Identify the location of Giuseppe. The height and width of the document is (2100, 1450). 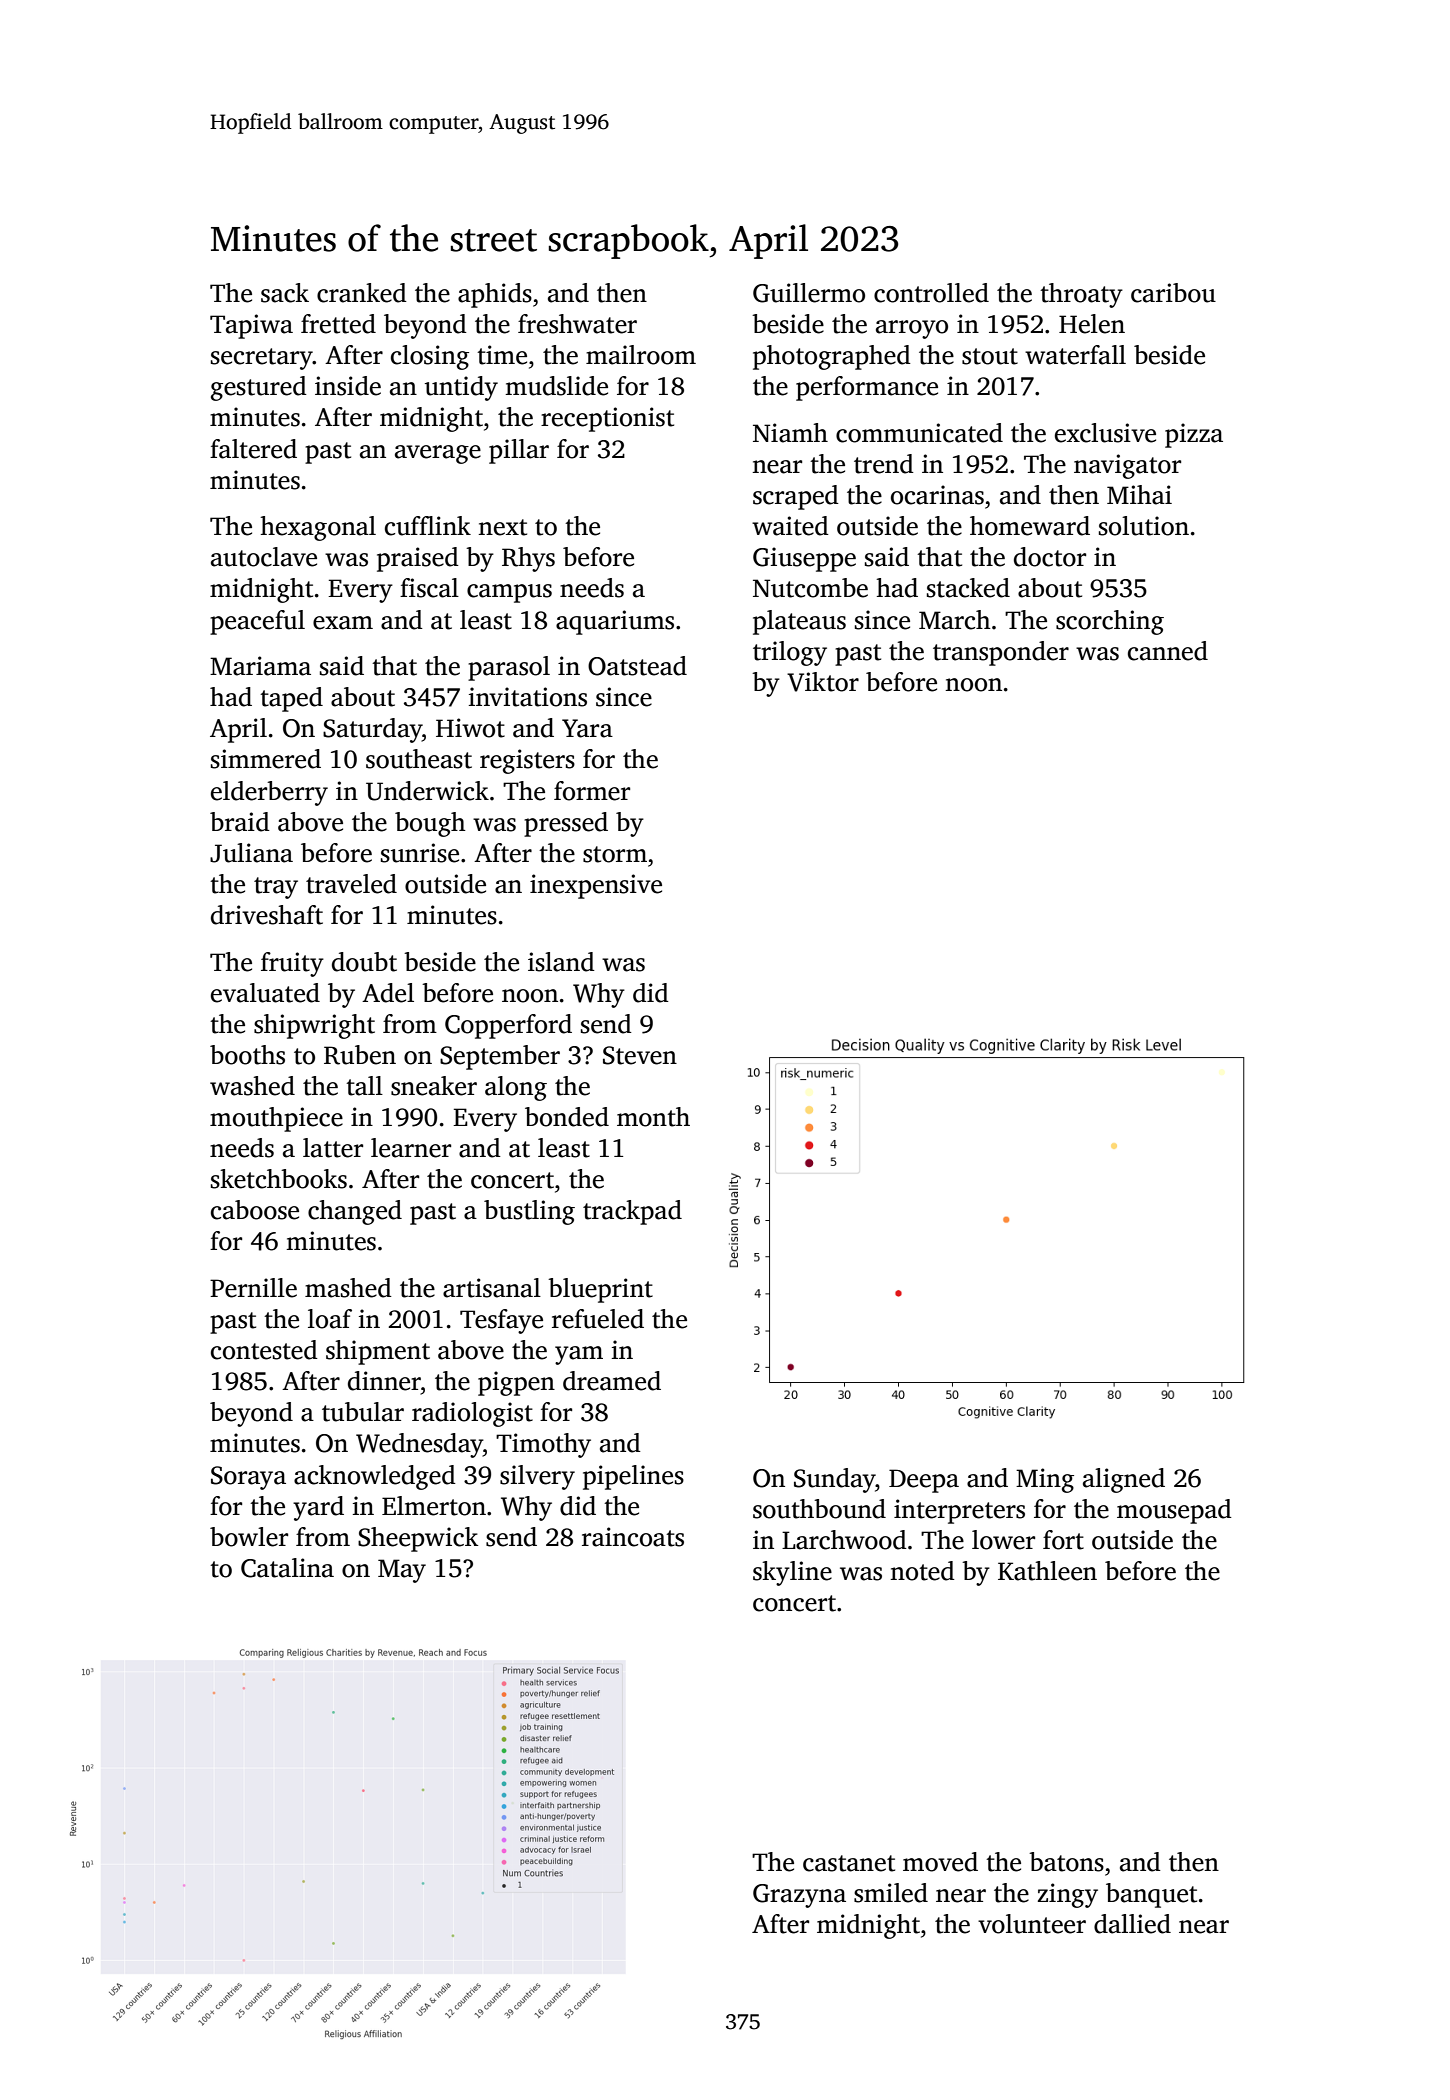
(804, 559).
